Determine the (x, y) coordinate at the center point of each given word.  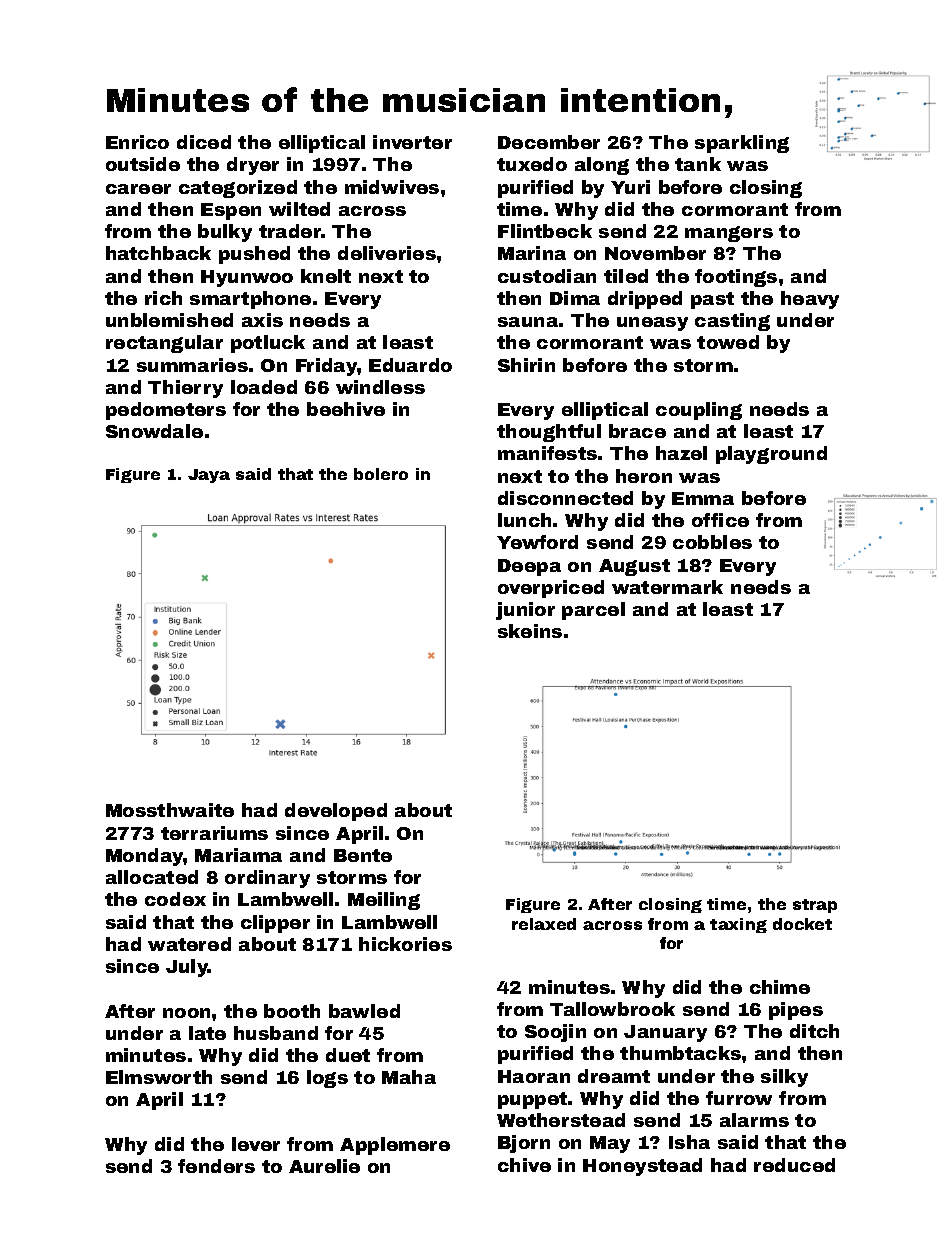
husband (276, 1033)
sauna (528, 322)
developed (336, 812)
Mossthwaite (170, 810)
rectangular (164, 344)
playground (771, 455)
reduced (794, 1165)
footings (736, 278)
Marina (532, 253)
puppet (532, 1100)
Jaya (209, 476)
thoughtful (549, 433)
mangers (729, 234)
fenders (216, 1166)
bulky (225, 233)
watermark (667, 587)
